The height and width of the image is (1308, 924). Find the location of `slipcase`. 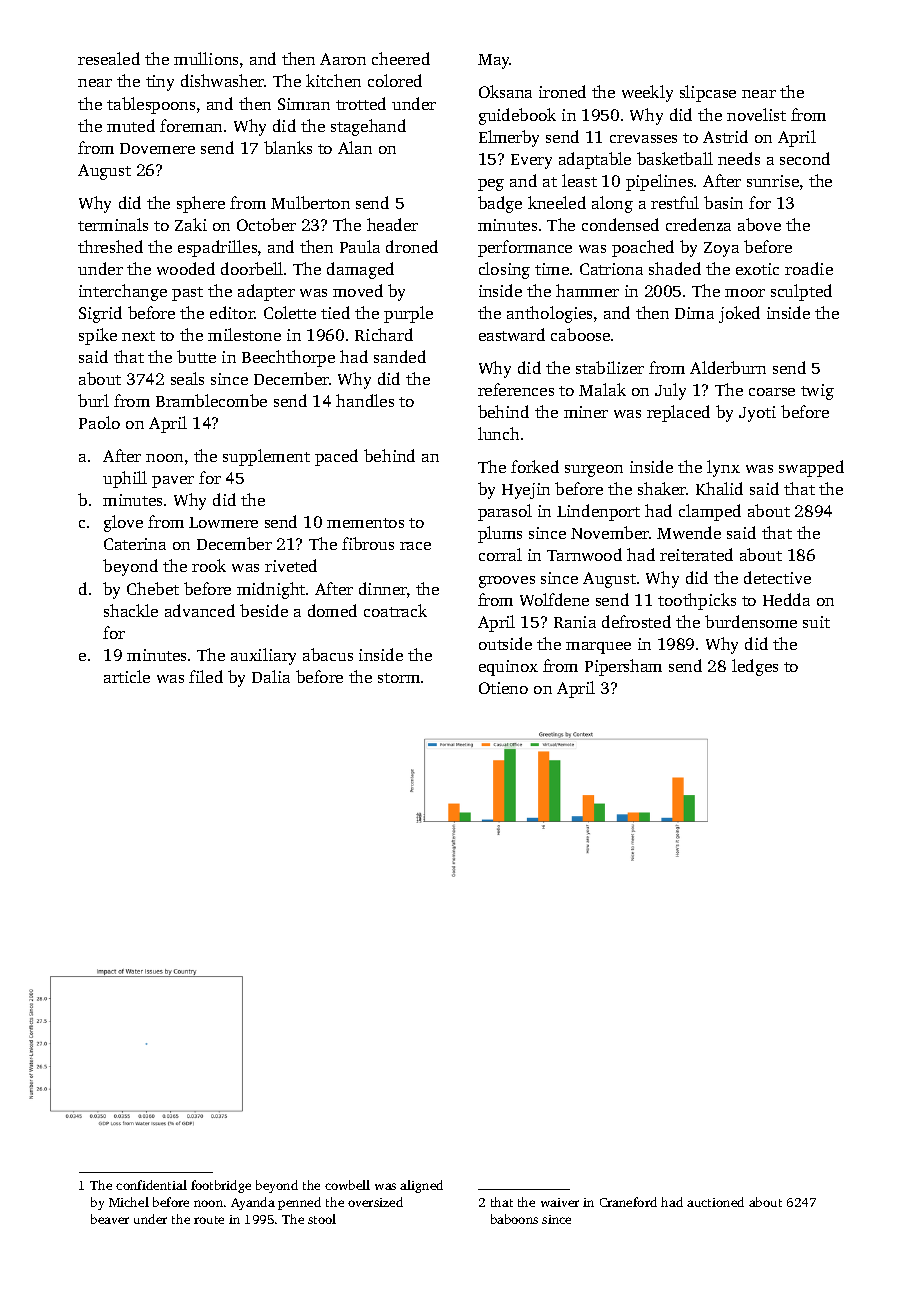

slipcase is located at coordinates (708, 93).
